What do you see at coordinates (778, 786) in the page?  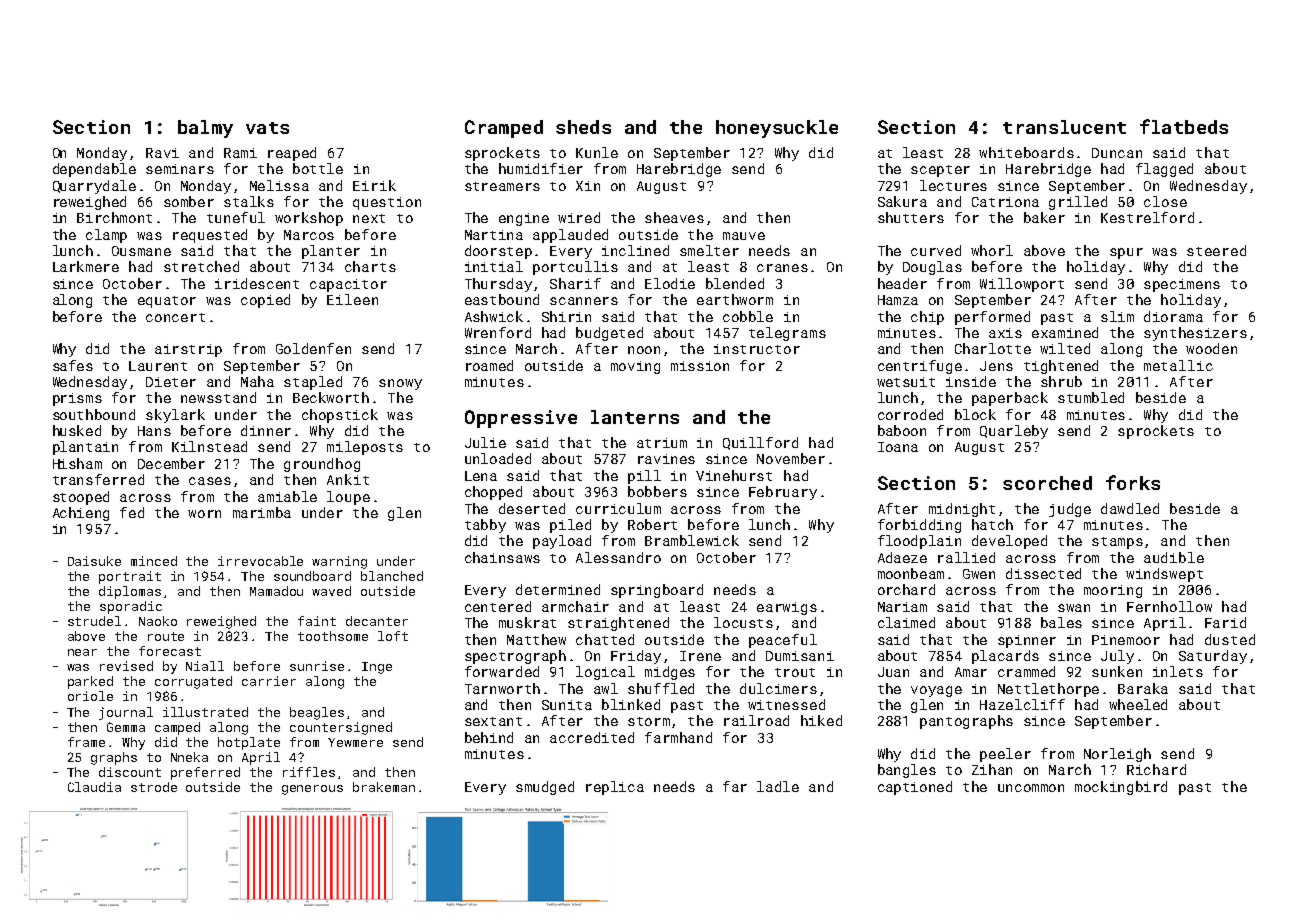 I see `ladle` at bounding box center [778, 786].
